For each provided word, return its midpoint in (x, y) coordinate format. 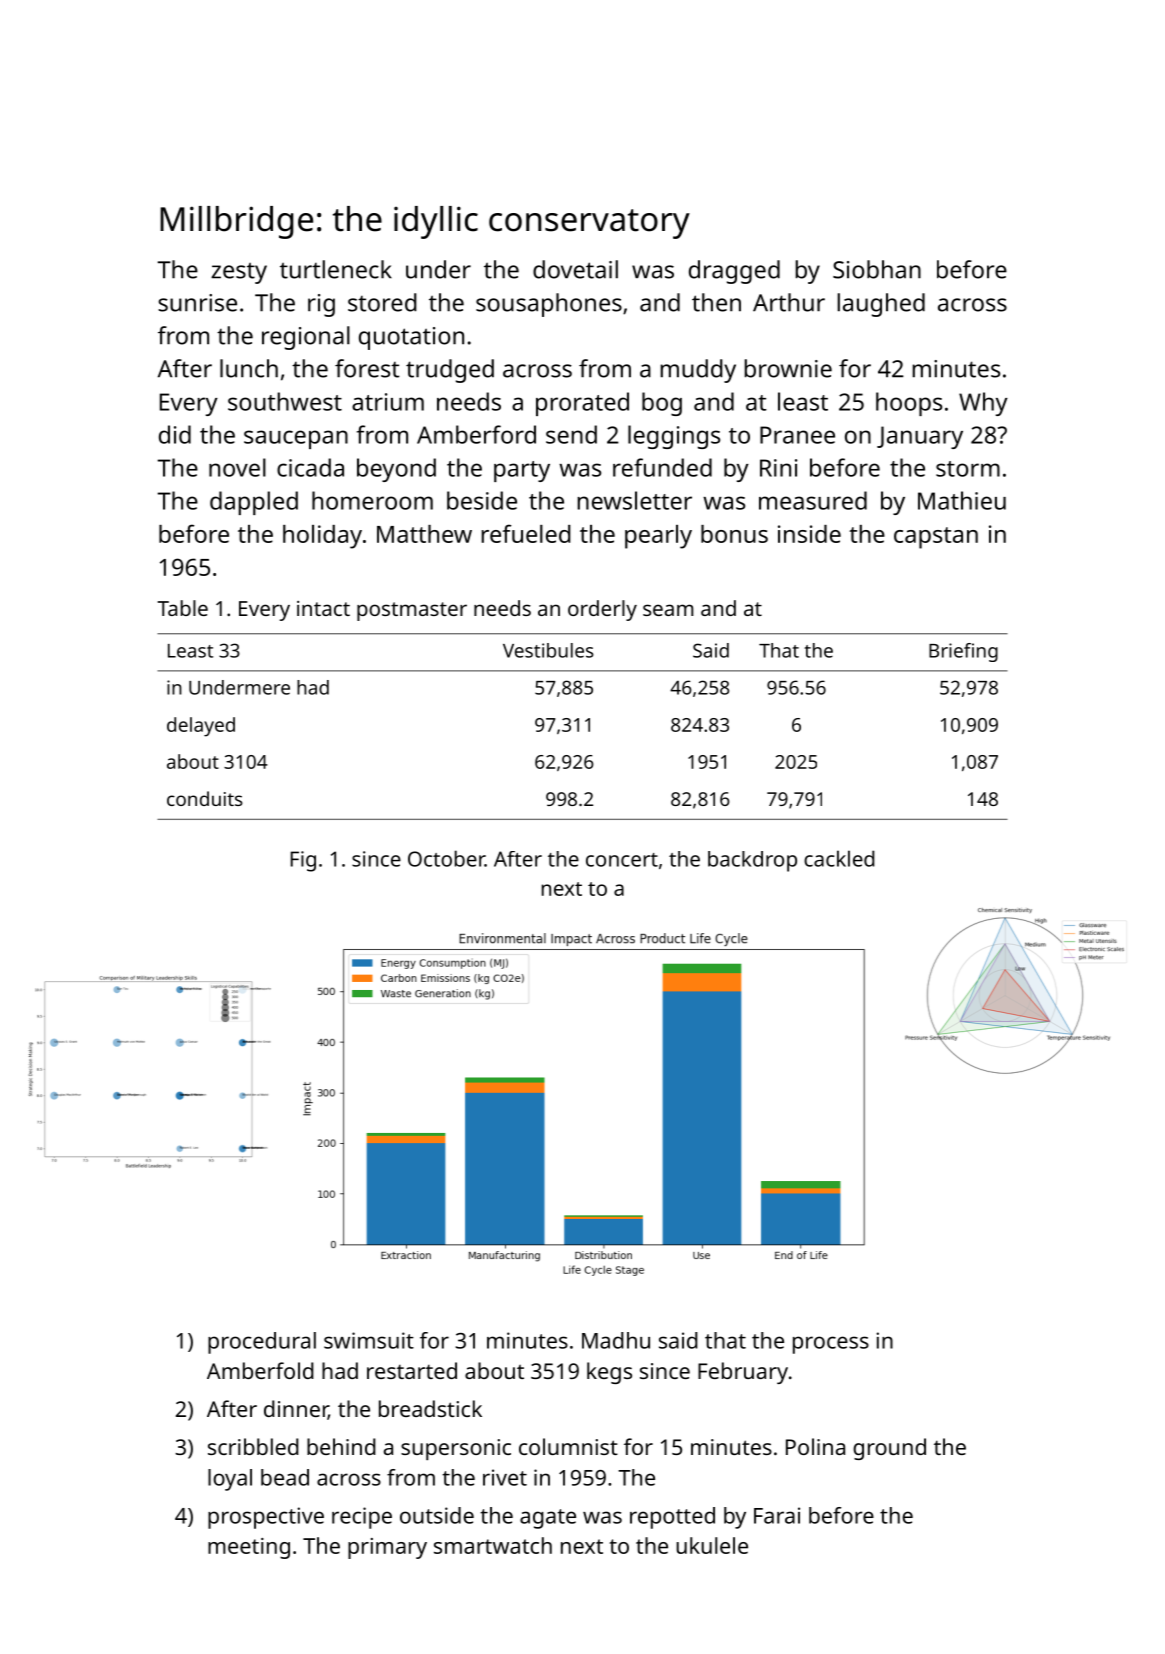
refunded (662, 467)
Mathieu (962, 500)
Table (182, 608)
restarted (412, 1370)
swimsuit (369, 1340)
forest (367, 368)
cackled (839, 858)
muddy (698, 371)
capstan (936, 538)
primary (387, 1548)
